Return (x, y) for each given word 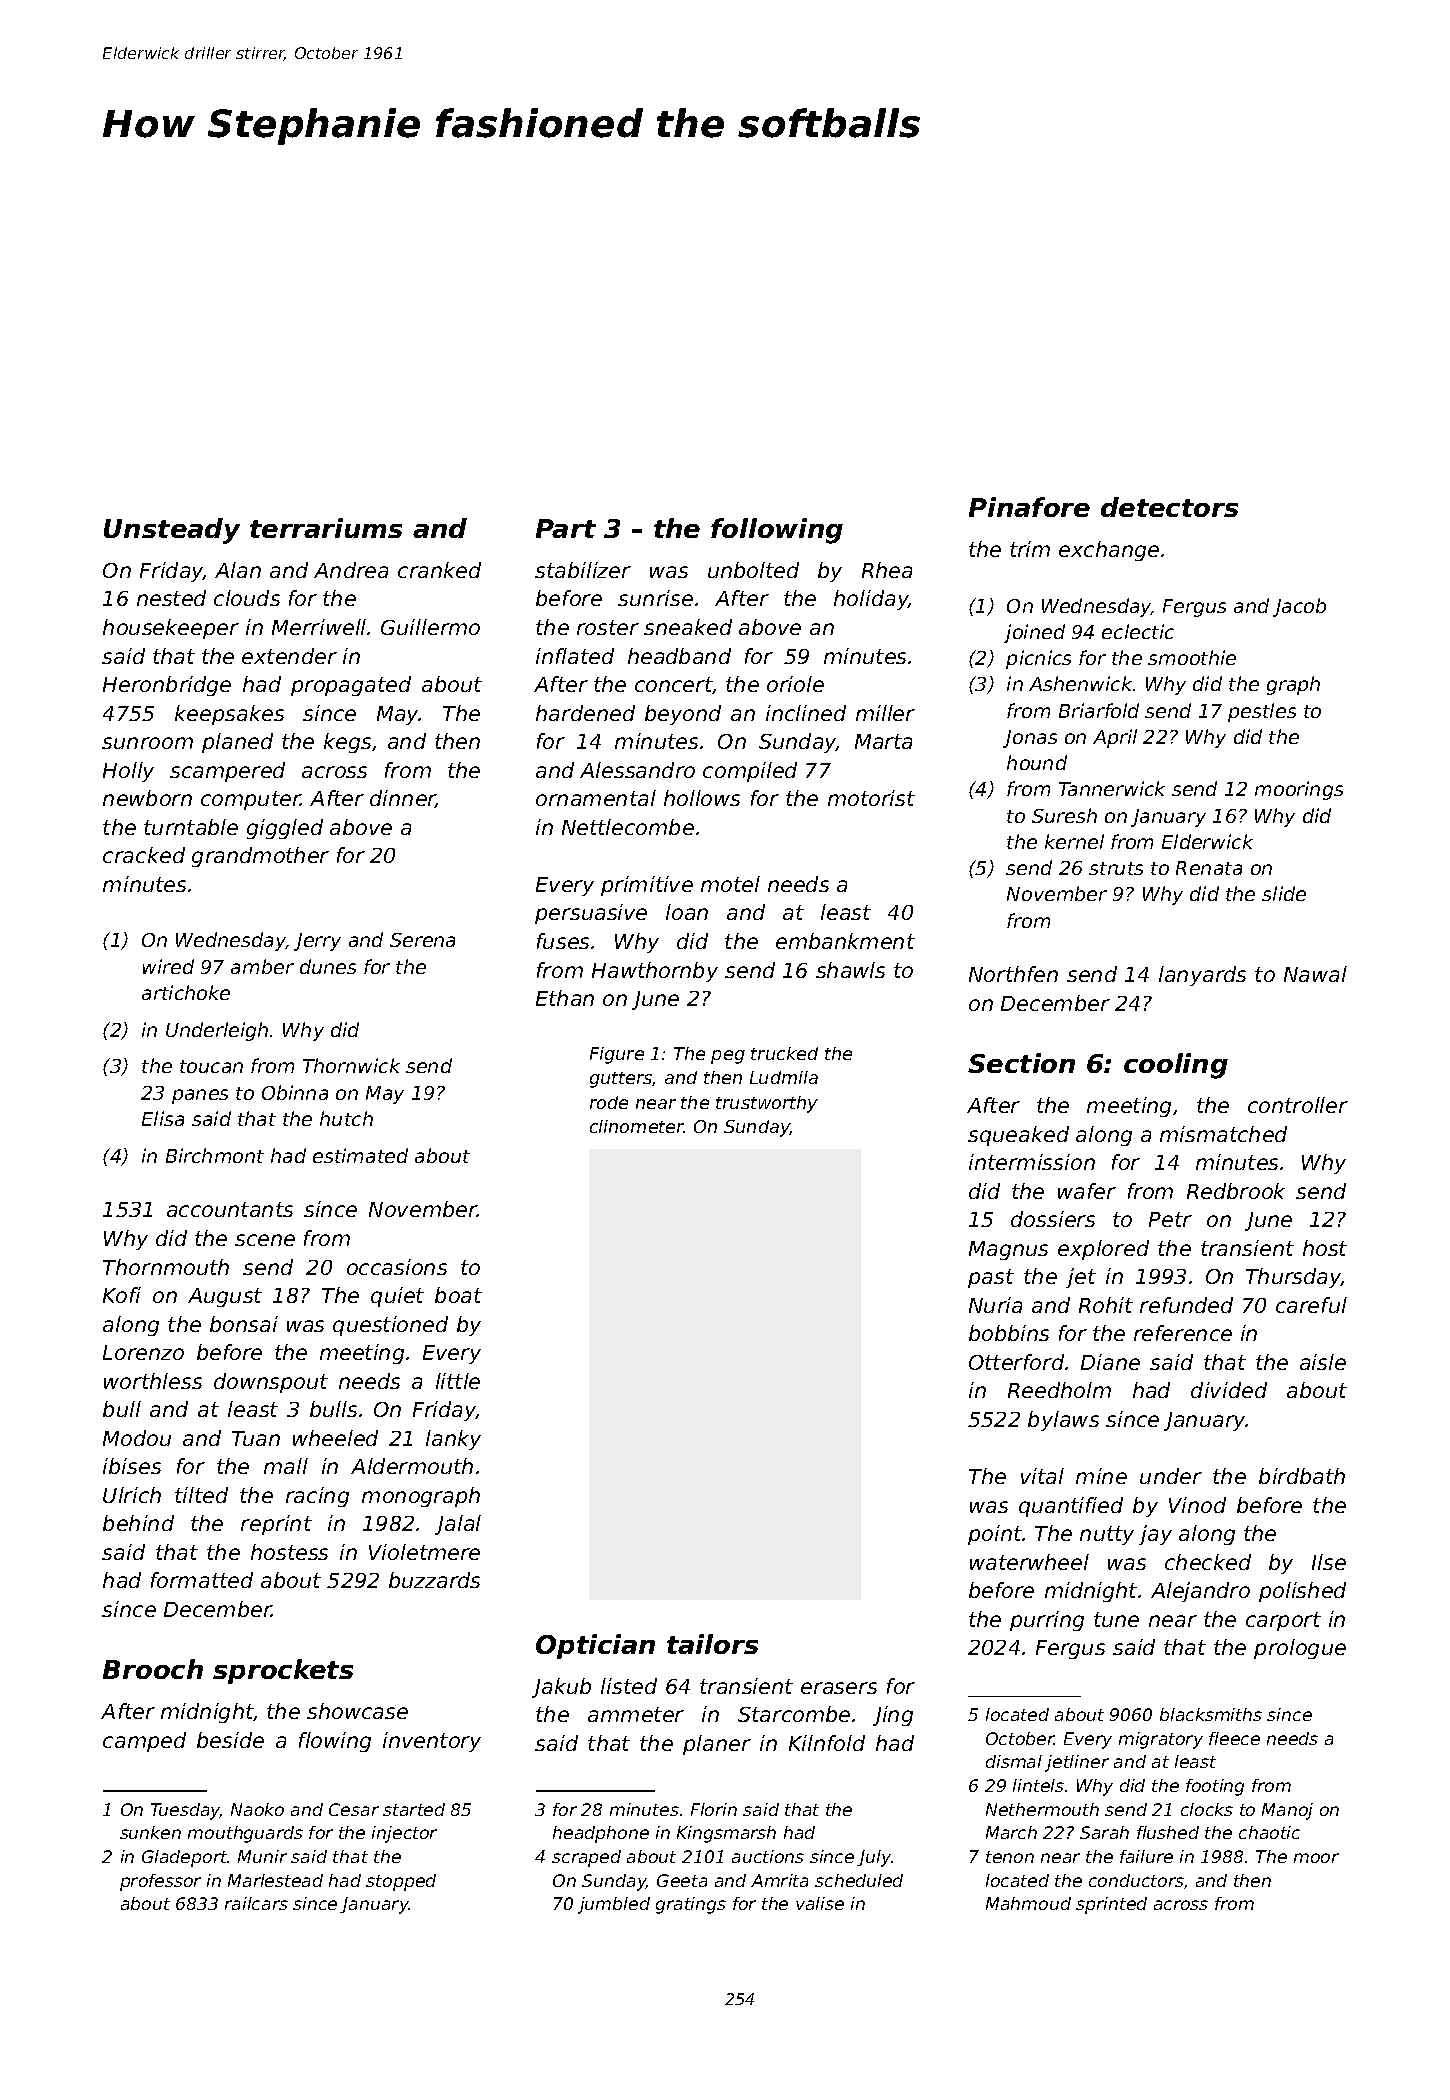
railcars (256, 1903)
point (995, 1535)
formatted (202, 1580)
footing (1215, 1787)
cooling (1176, 1066)
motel (730, 884)
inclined (806, 713)
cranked (439, 570)
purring (1047, 1621)
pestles (1262, 712)
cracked (144, 855)
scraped (586, 1858)
